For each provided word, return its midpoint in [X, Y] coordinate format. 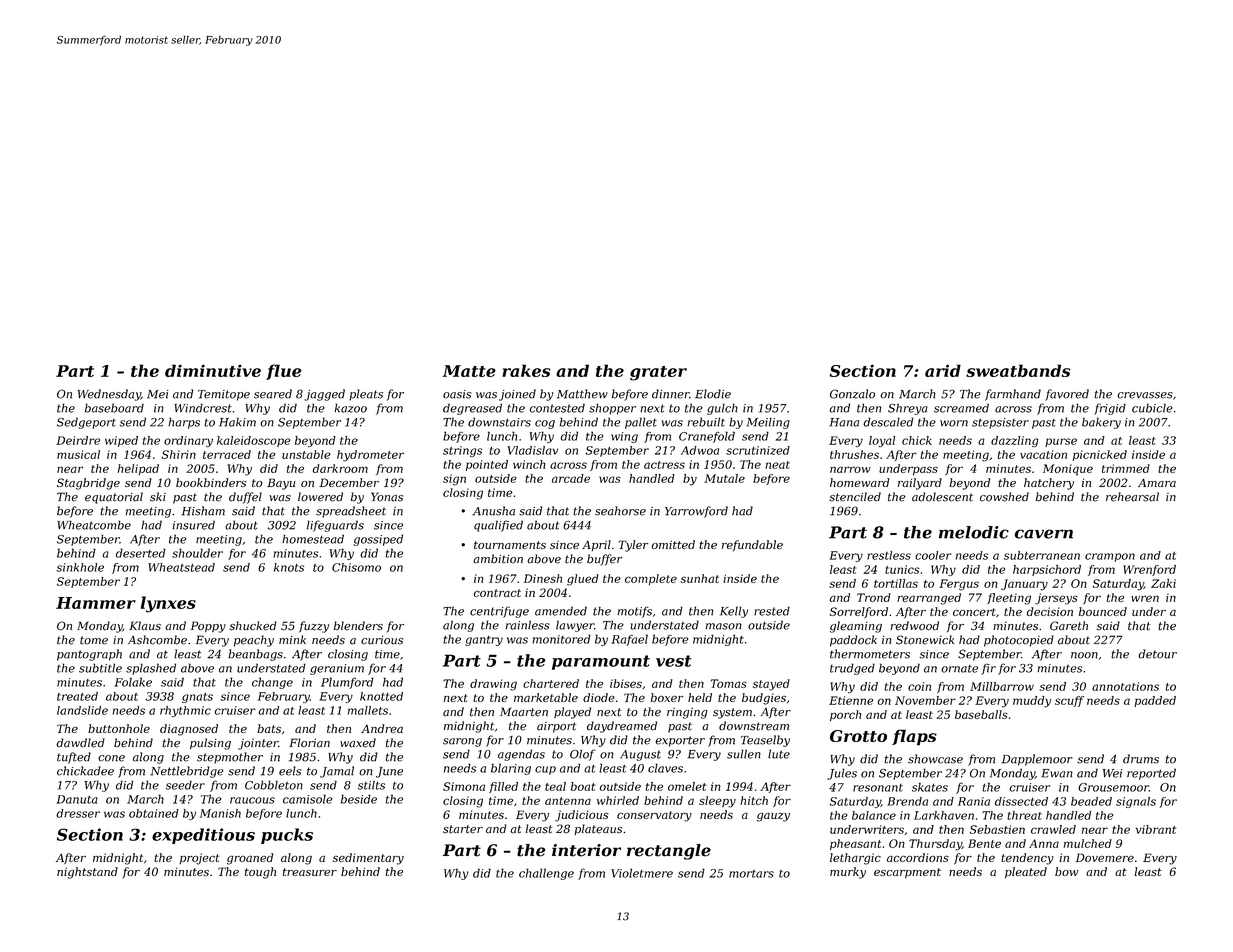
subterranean [1042, 555]
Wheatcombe [94, 525]
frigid [1110, 409]
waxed [358, 743]
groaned [250, 859]
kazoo [350, 408]
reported [1151, 774]
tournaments [510, 545]
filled [503, 787]
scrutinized [758, 450]
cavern [1044, 534]
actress [664, 465]
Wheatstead [181, 567]
